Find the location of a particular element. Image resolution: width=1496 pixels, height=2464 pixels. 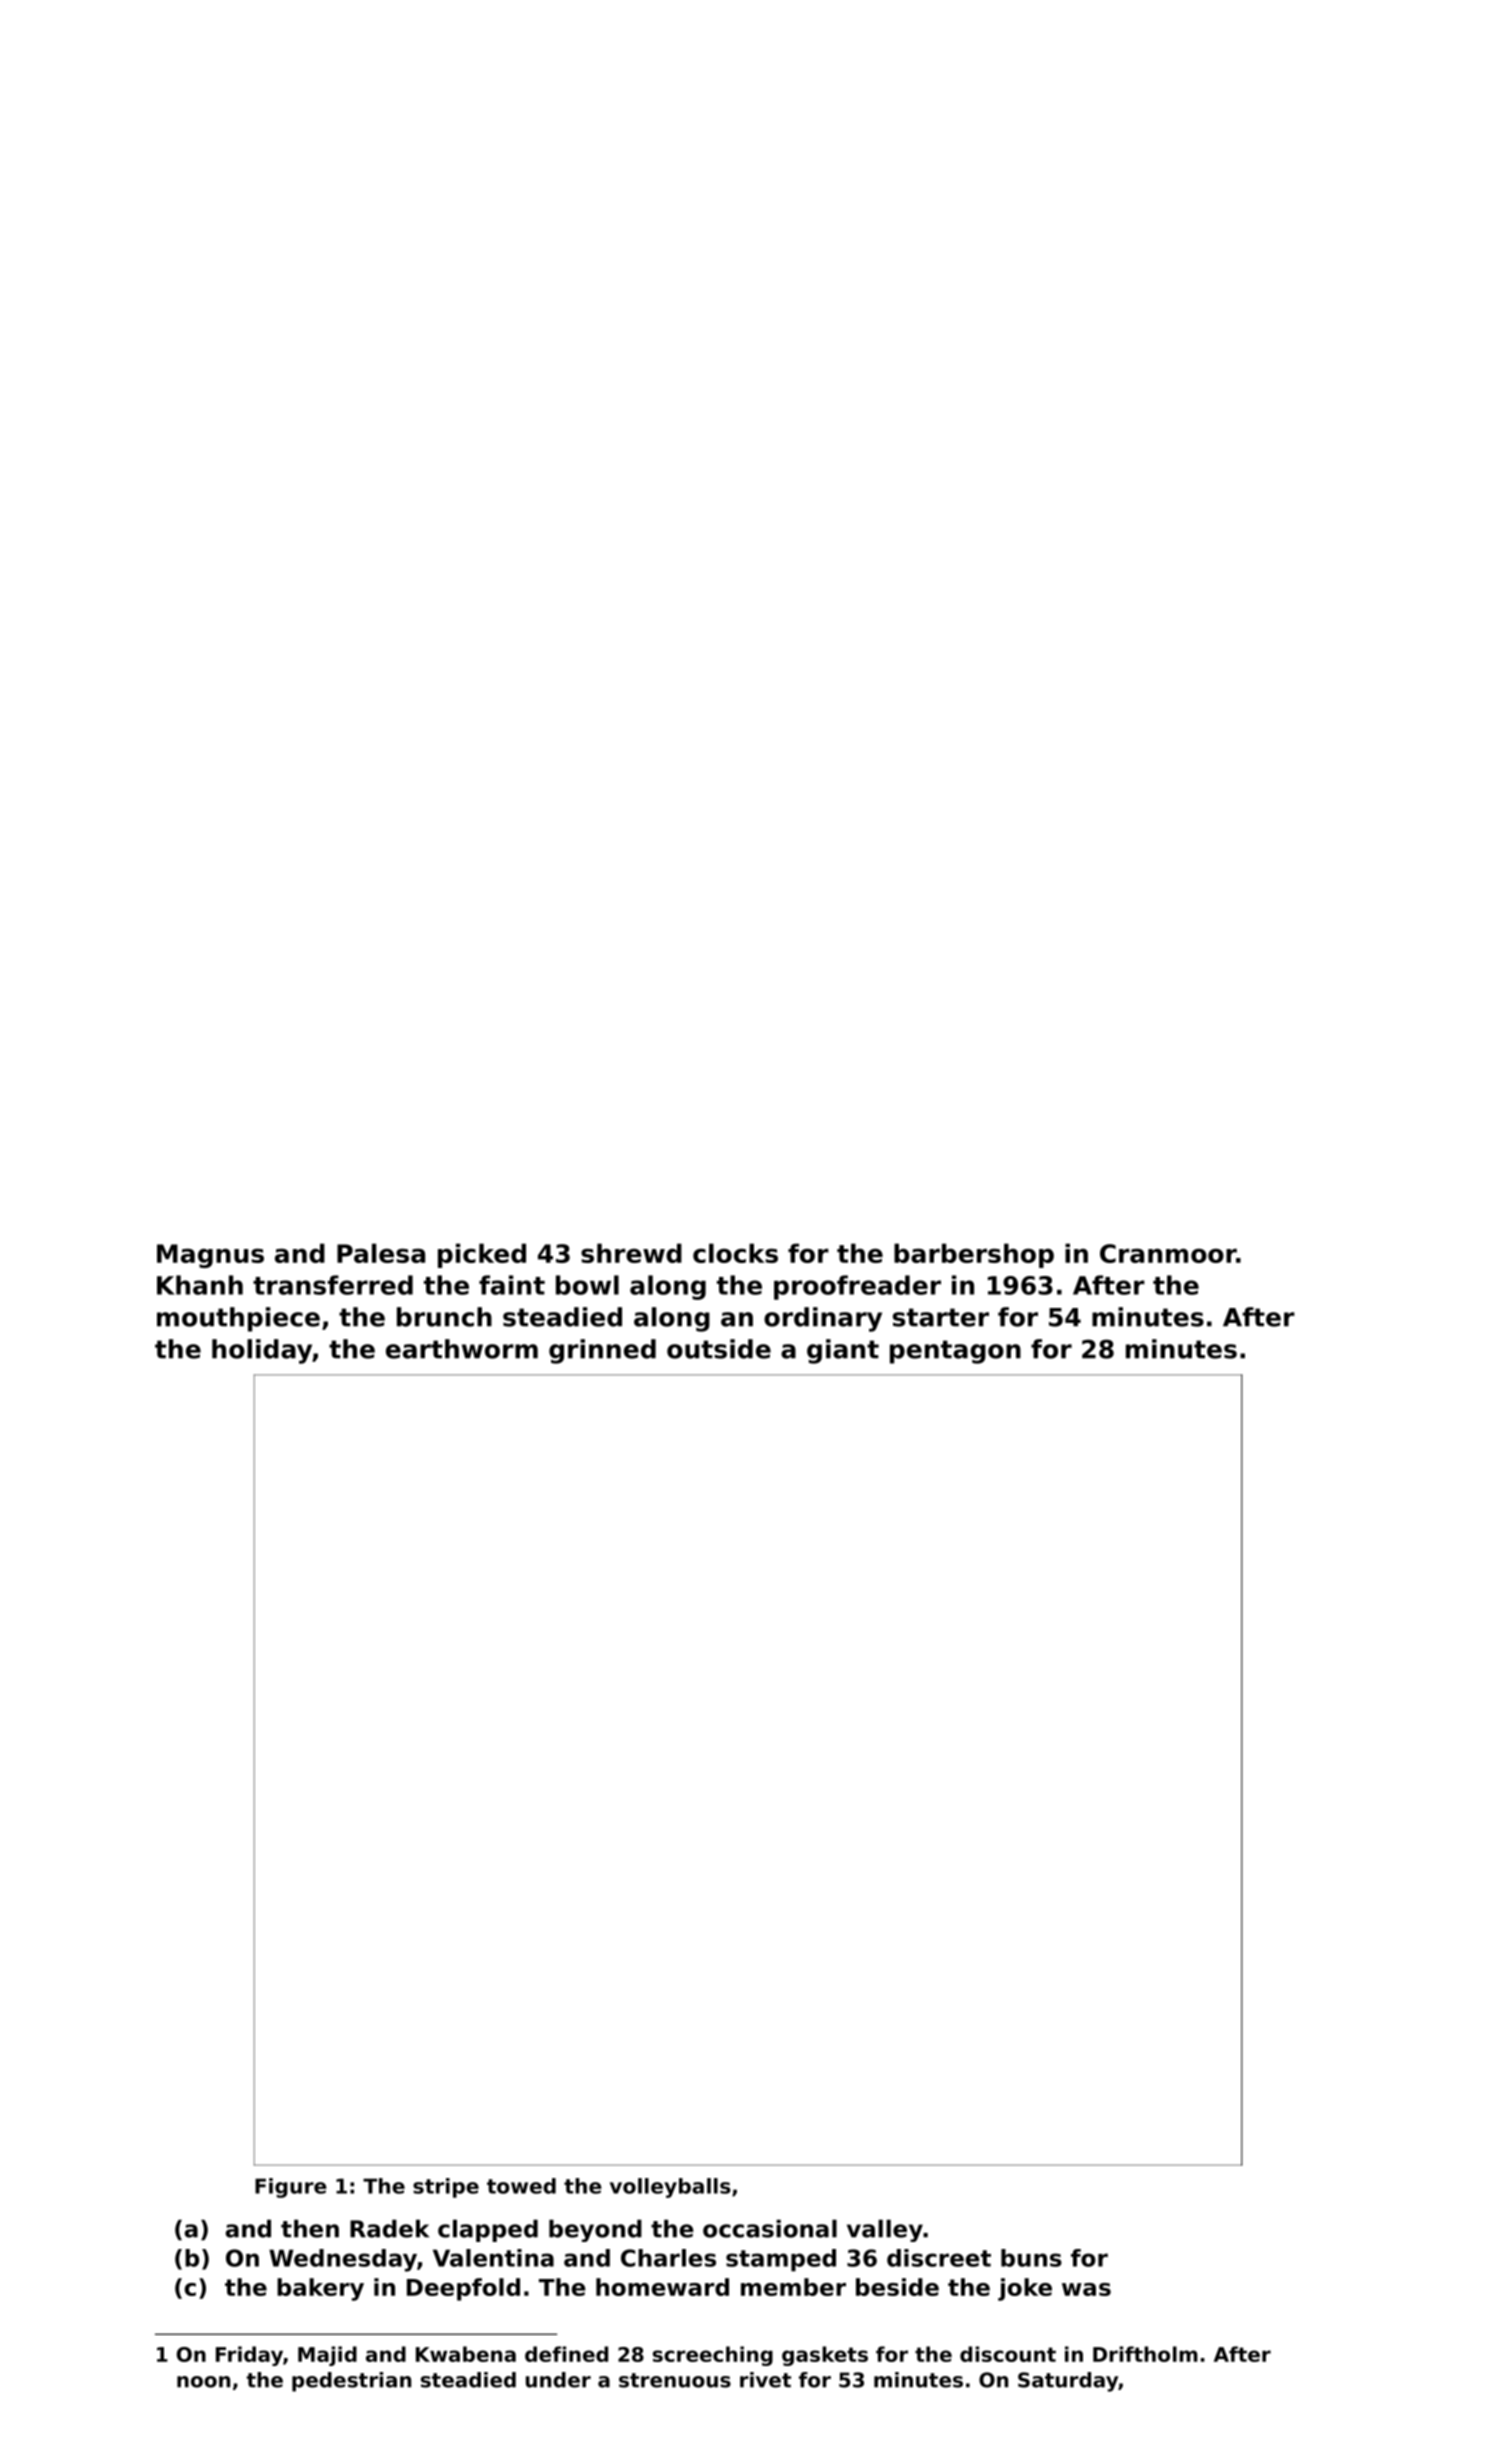

barbershop is located at coordinates (974, 1255).
